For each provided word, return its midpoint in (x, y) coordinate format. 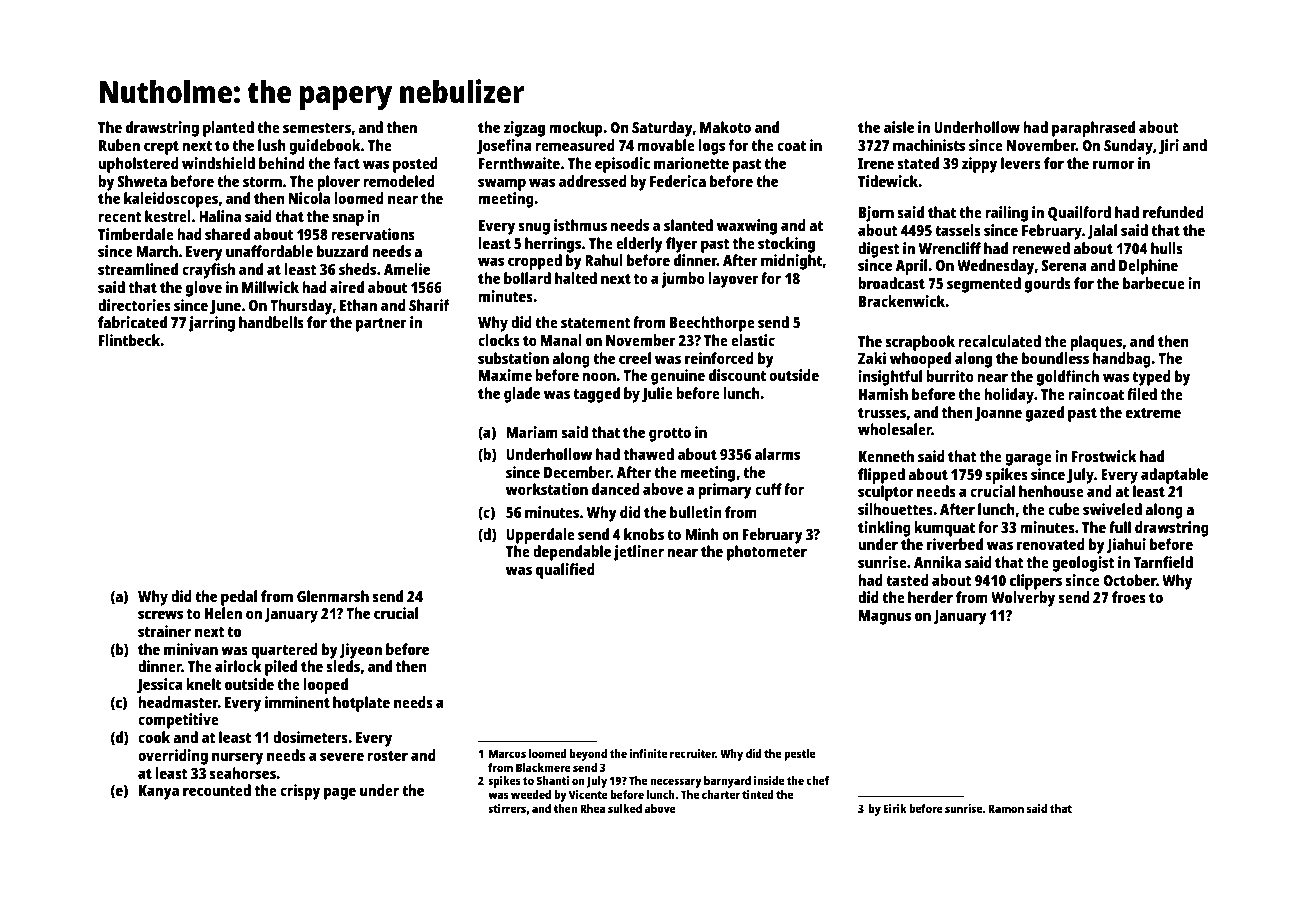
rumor (1114, 164)
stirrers (507, 808)
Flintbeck (130, 340)
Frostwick (1104, 456)
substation (513, 358)
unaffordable (269, 251)
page (340, 793)
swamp (502, 184)
